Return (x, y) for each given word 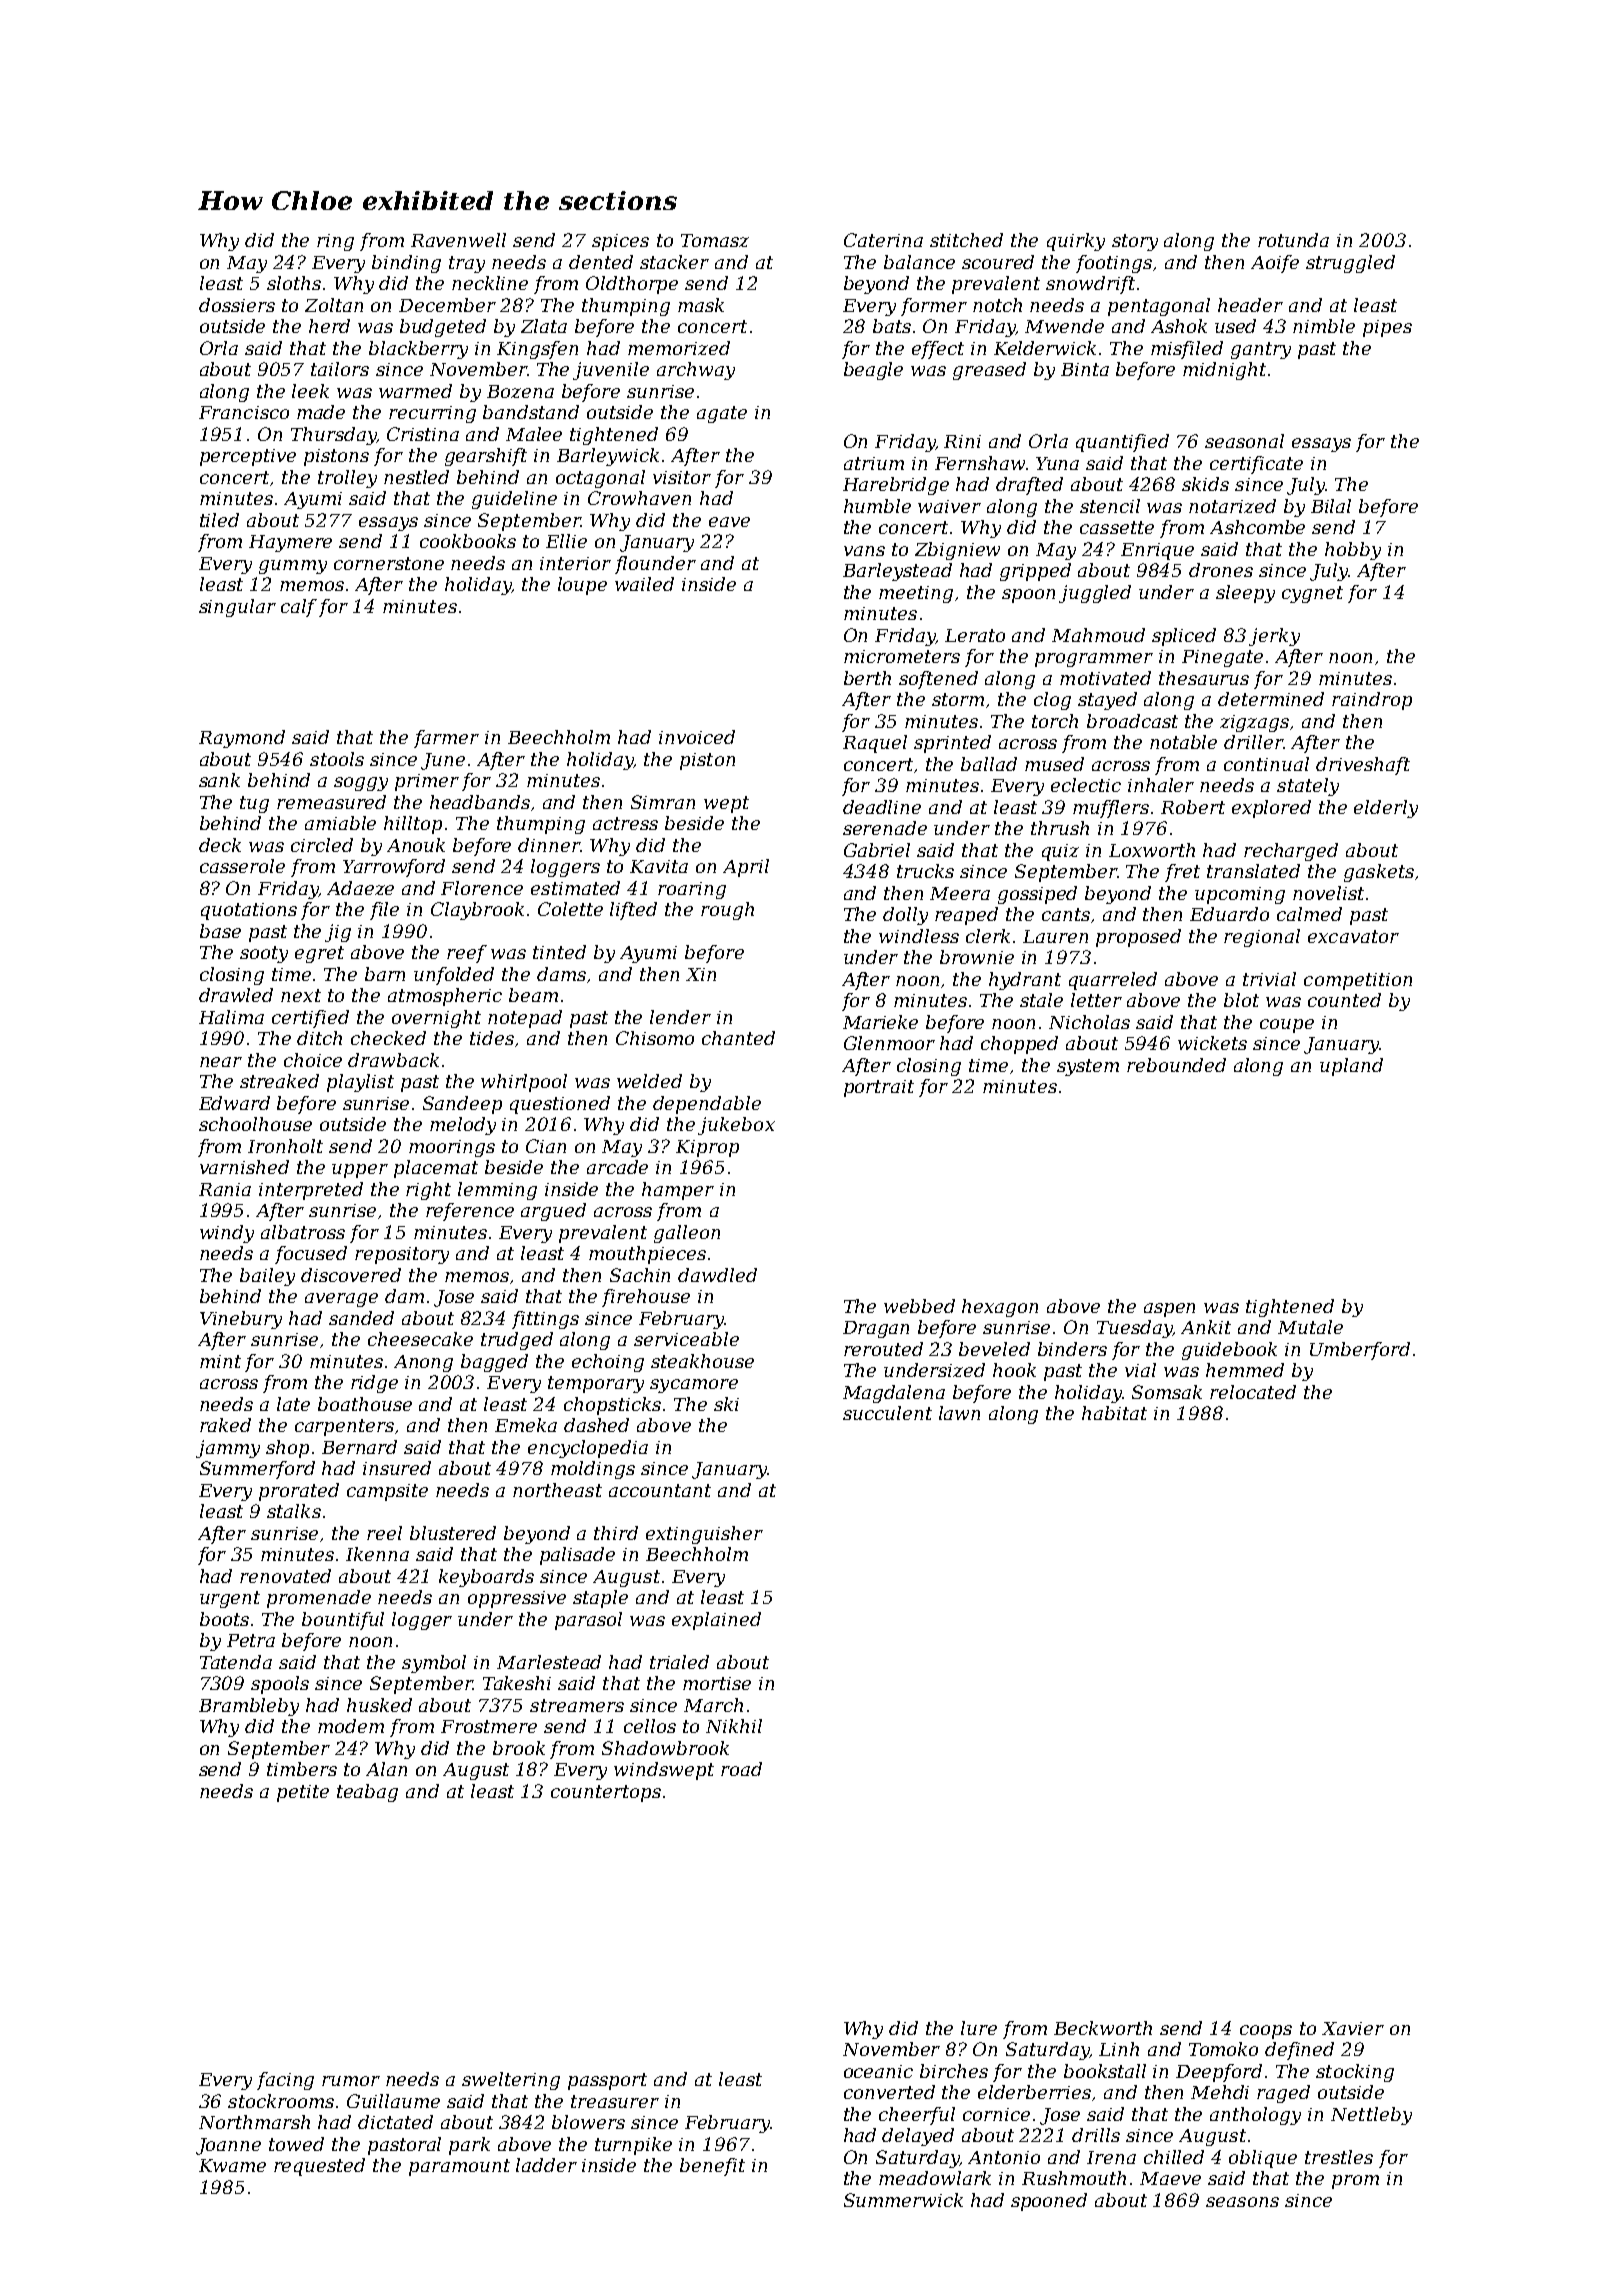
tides (492, 1038)
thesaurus (1204, 678)
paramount (459, 2167)
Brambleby (249, 1707)
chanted (738, 1038)
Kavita (659, 866)
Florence (482, 888)
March (713, 1705)
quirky (1076, 242)
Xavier (1353, 2028)
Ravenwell (458, 240)
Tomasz (715, 240)
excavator (1353, 936)
